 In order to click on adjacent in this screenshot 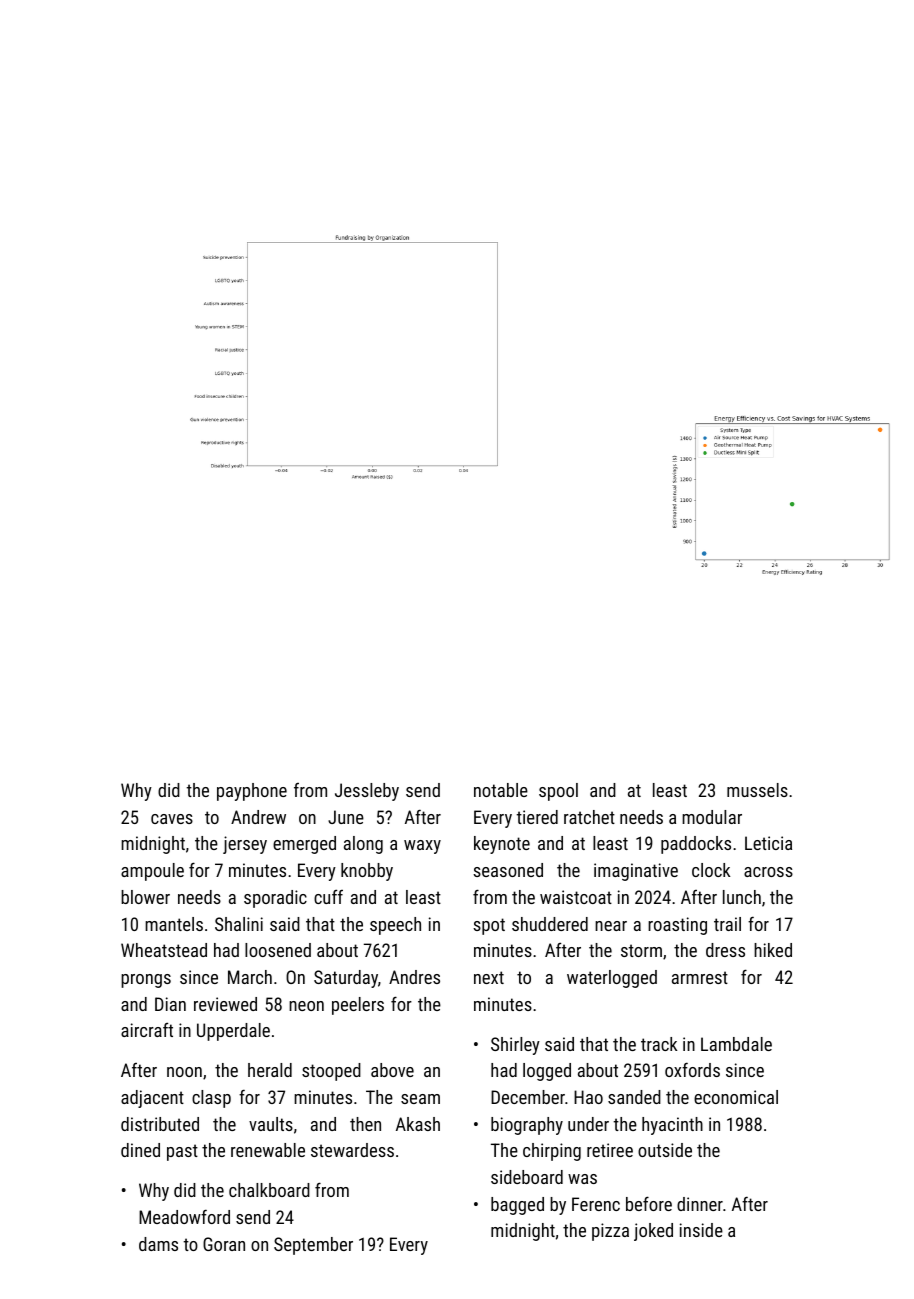, I will do `click(152, 1099)`.
